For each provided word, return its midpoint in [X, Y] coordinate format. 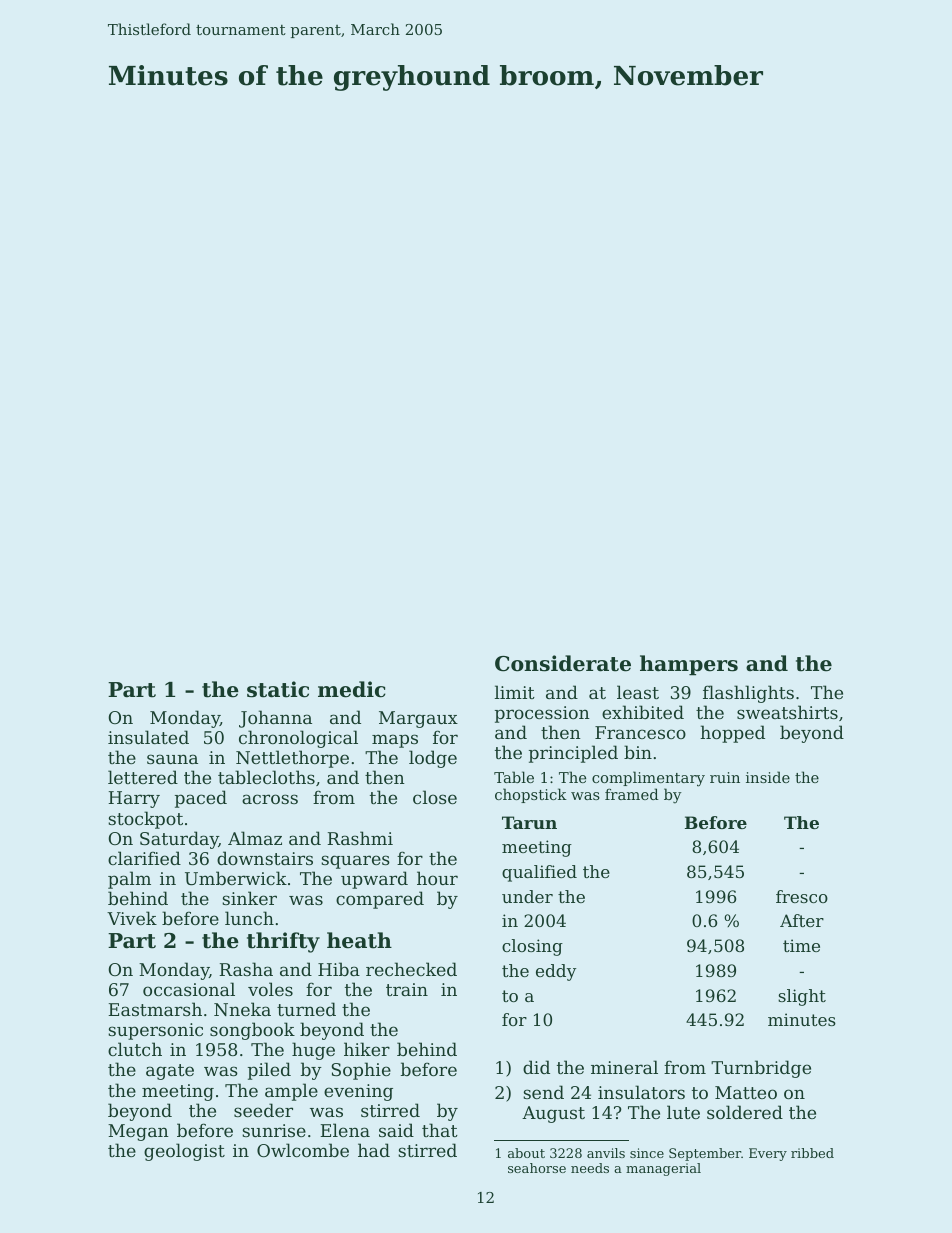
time [801, 945]
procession [542, 714]
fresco [802, 896]
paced [201, 799]
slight [802, 997]
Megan [138, 1132]
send [543, 1092]
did [536, 1067]
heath [359, 940]
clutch [135, 1049]
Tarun [529, 822]
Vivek [132, 918]
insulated [148, 737]
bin [638, 752]
